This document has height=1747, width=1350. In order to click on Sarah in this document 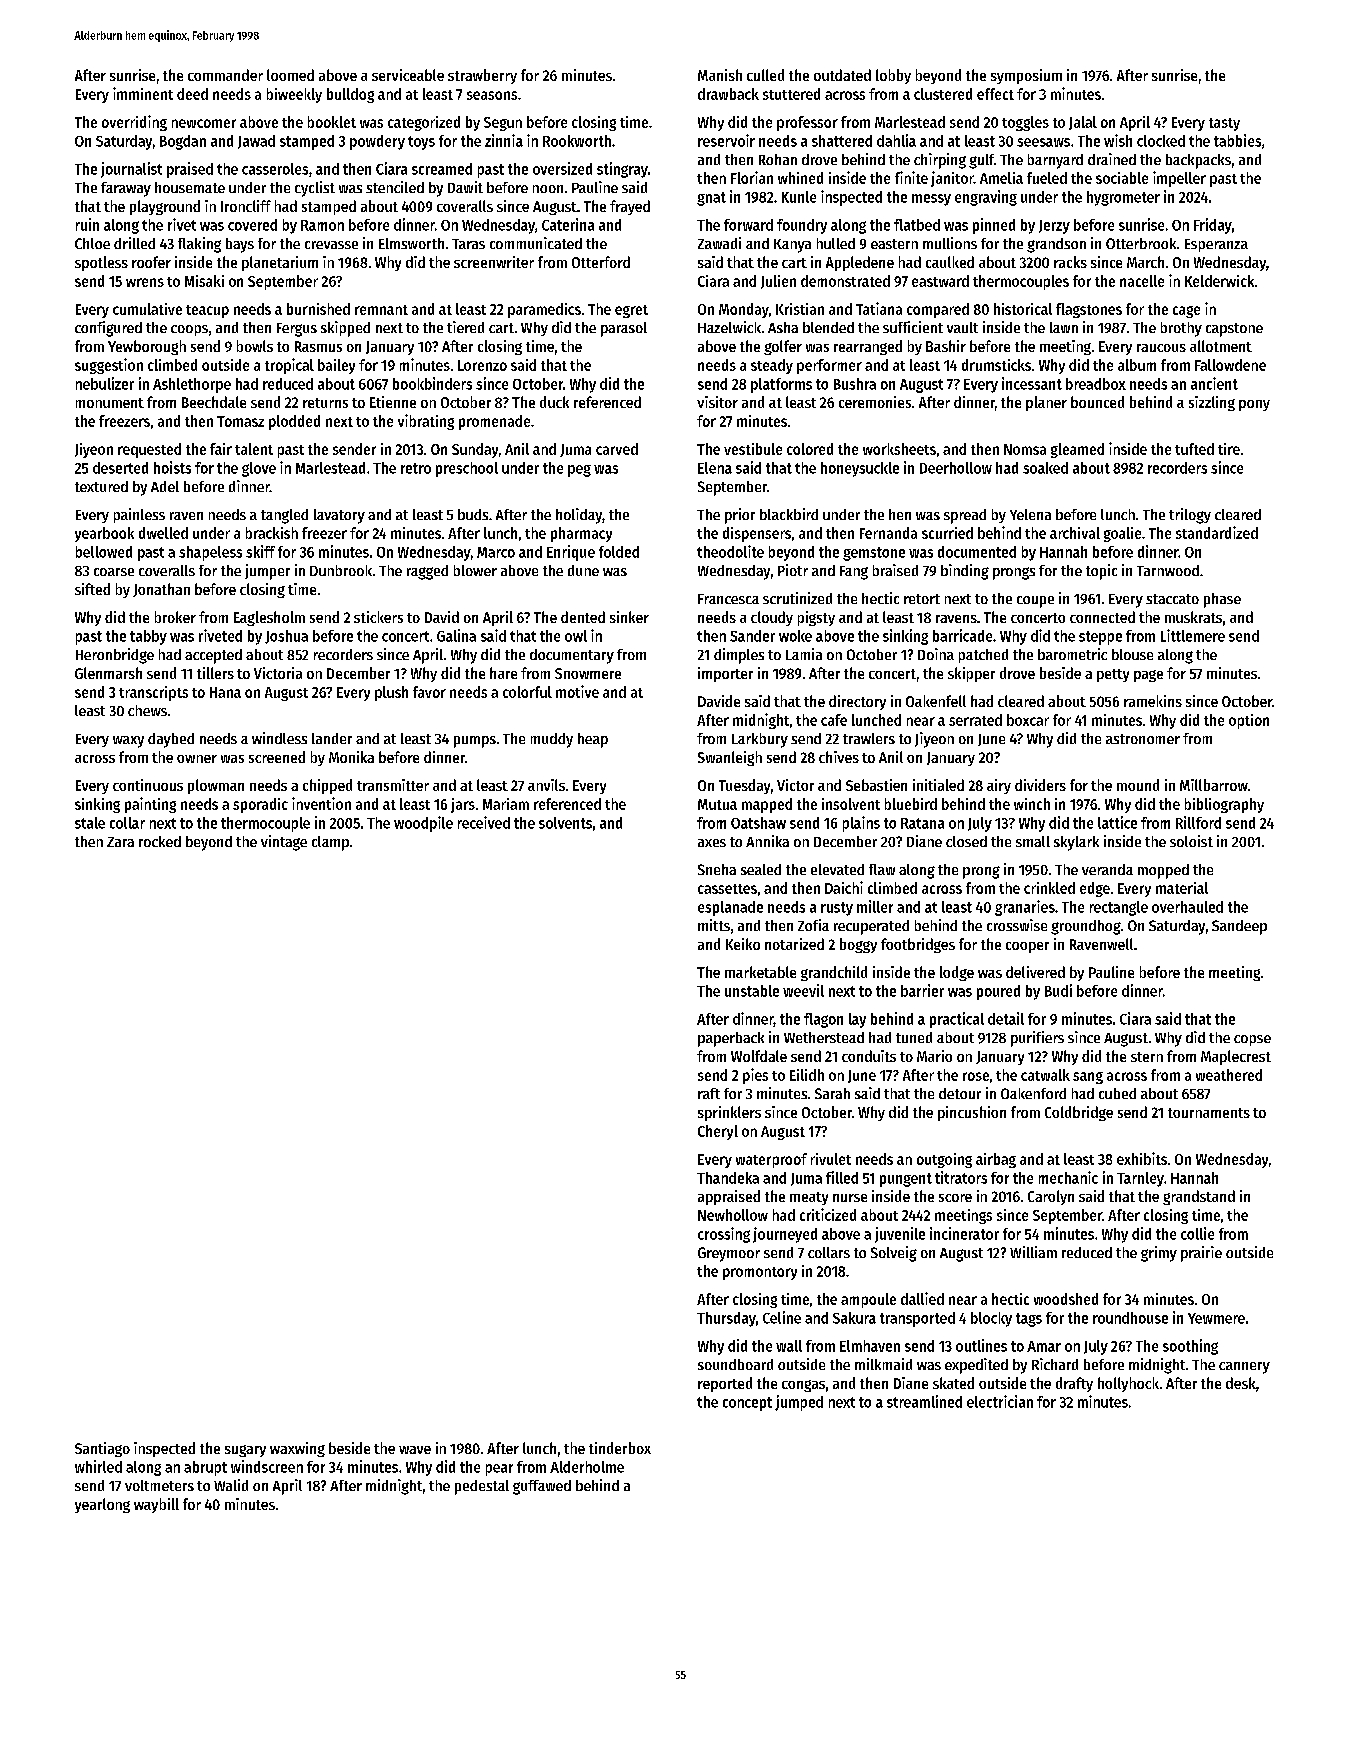, I will do `click(832, 1093)`.
